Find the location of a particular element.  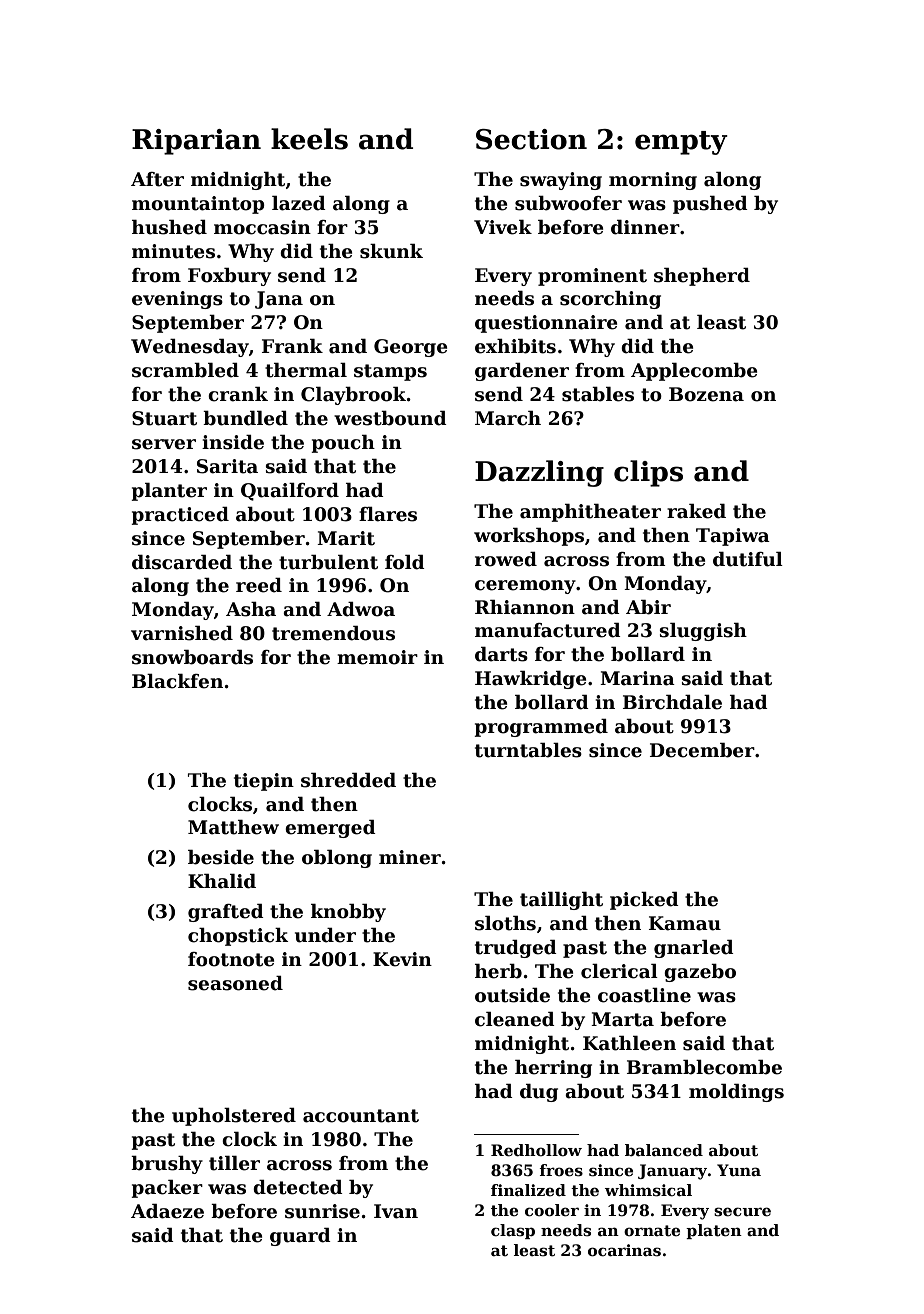

brushy is located at coordinates (167, 1165).
